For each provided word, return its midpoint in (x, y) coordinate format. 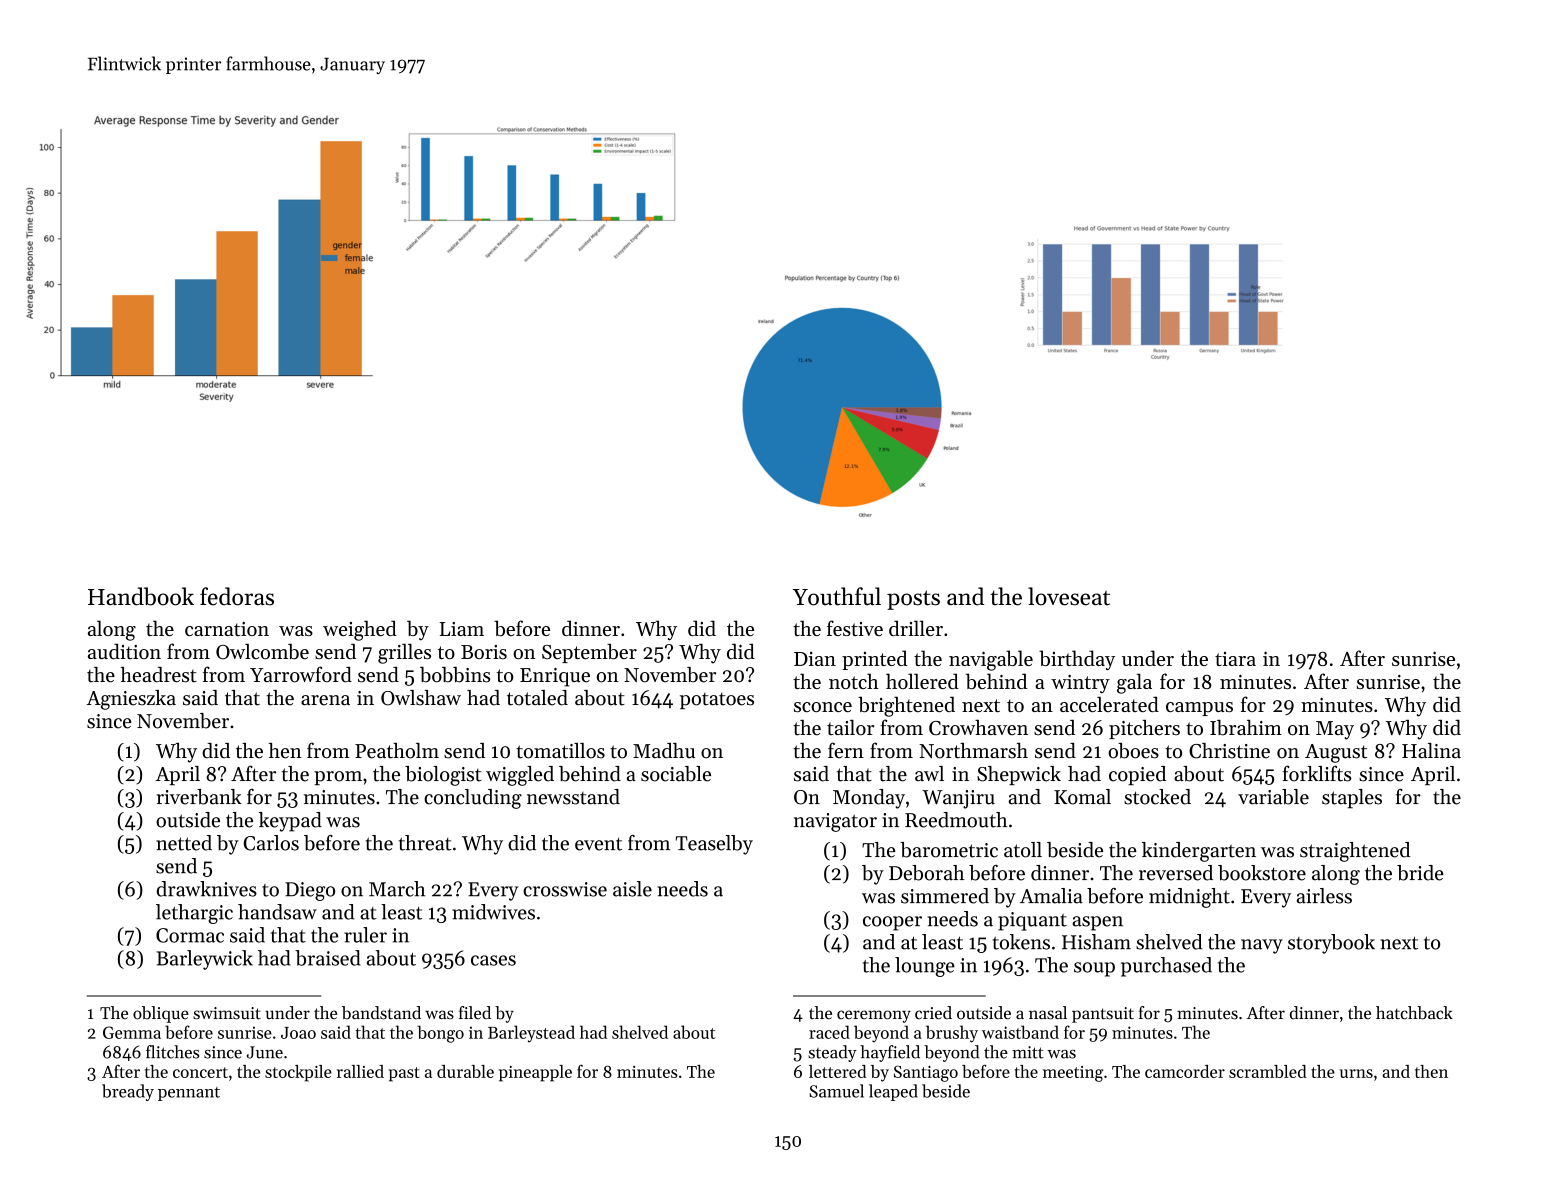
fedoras (237, 596)
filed (475, 1013)
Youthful (837, 596)
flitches (172, 1052)
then (1431, 1071)
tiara (1235, 659)
